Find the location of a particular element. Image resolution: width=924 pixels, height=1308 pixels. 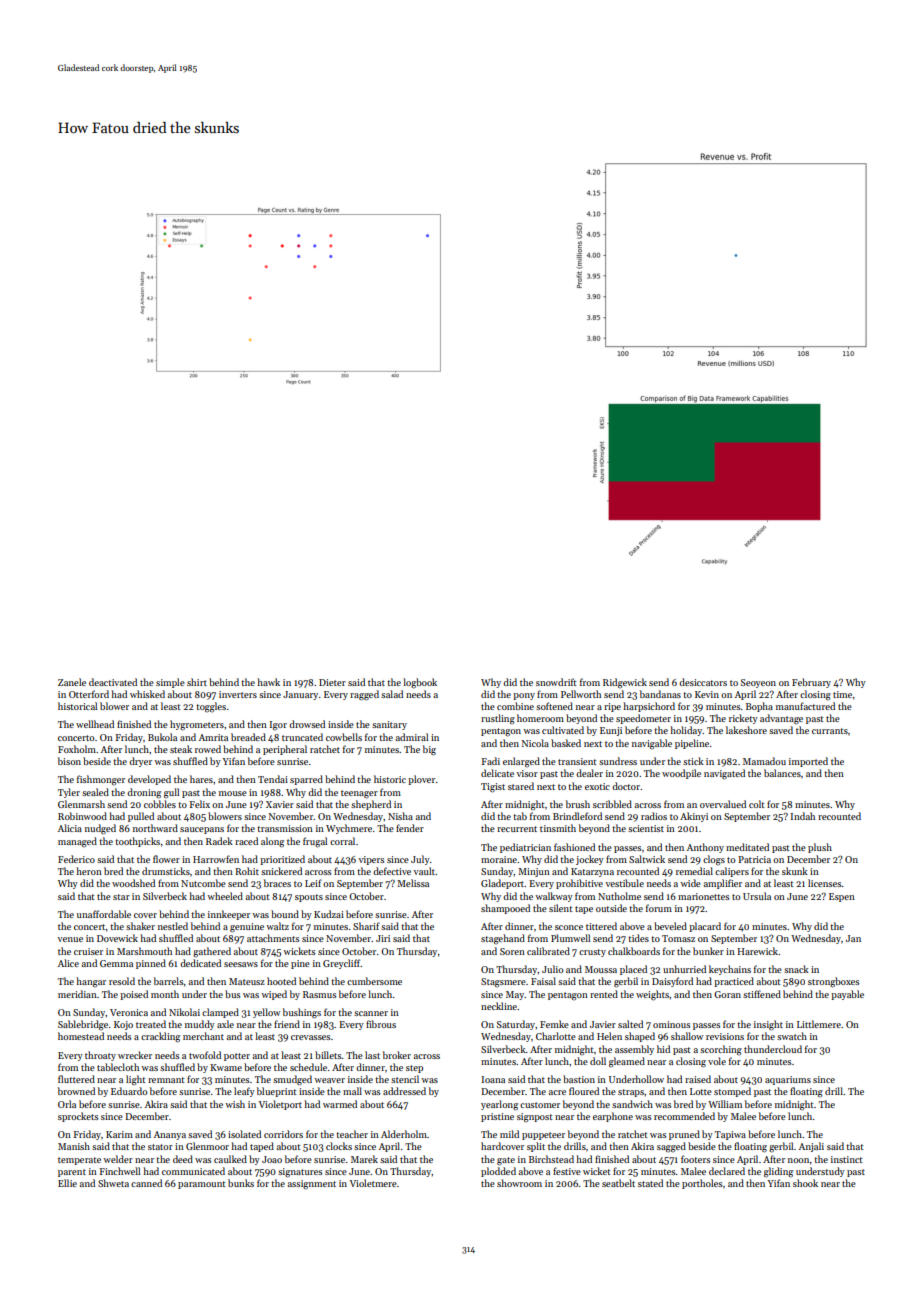

Ellie is located at coordinates (67, 1183).
